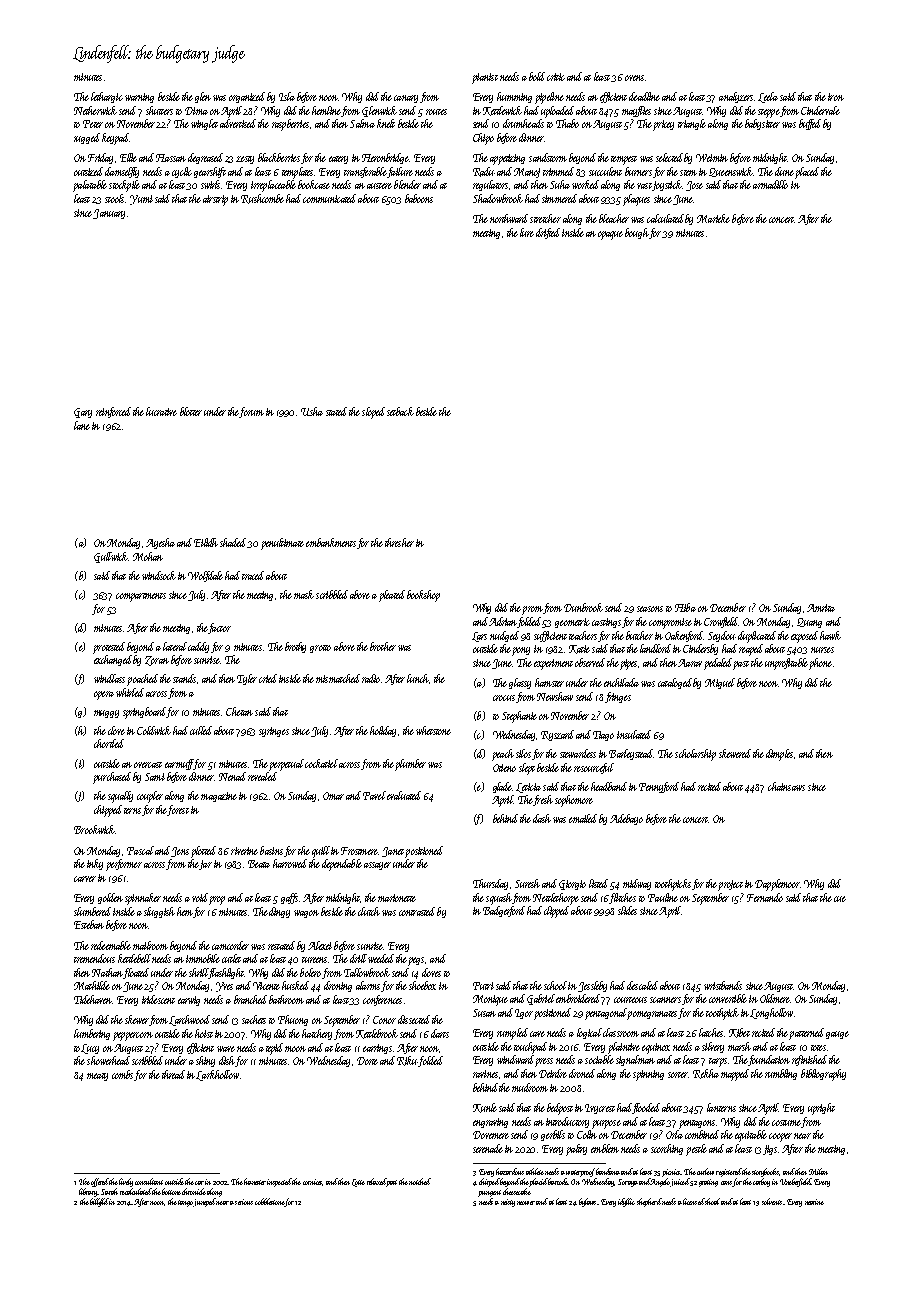 The height and width of the image is (1308, 924). What do you see at coordinates (423, 596) in the image?
I see `bookshop` at bounding box center [423, 596].
